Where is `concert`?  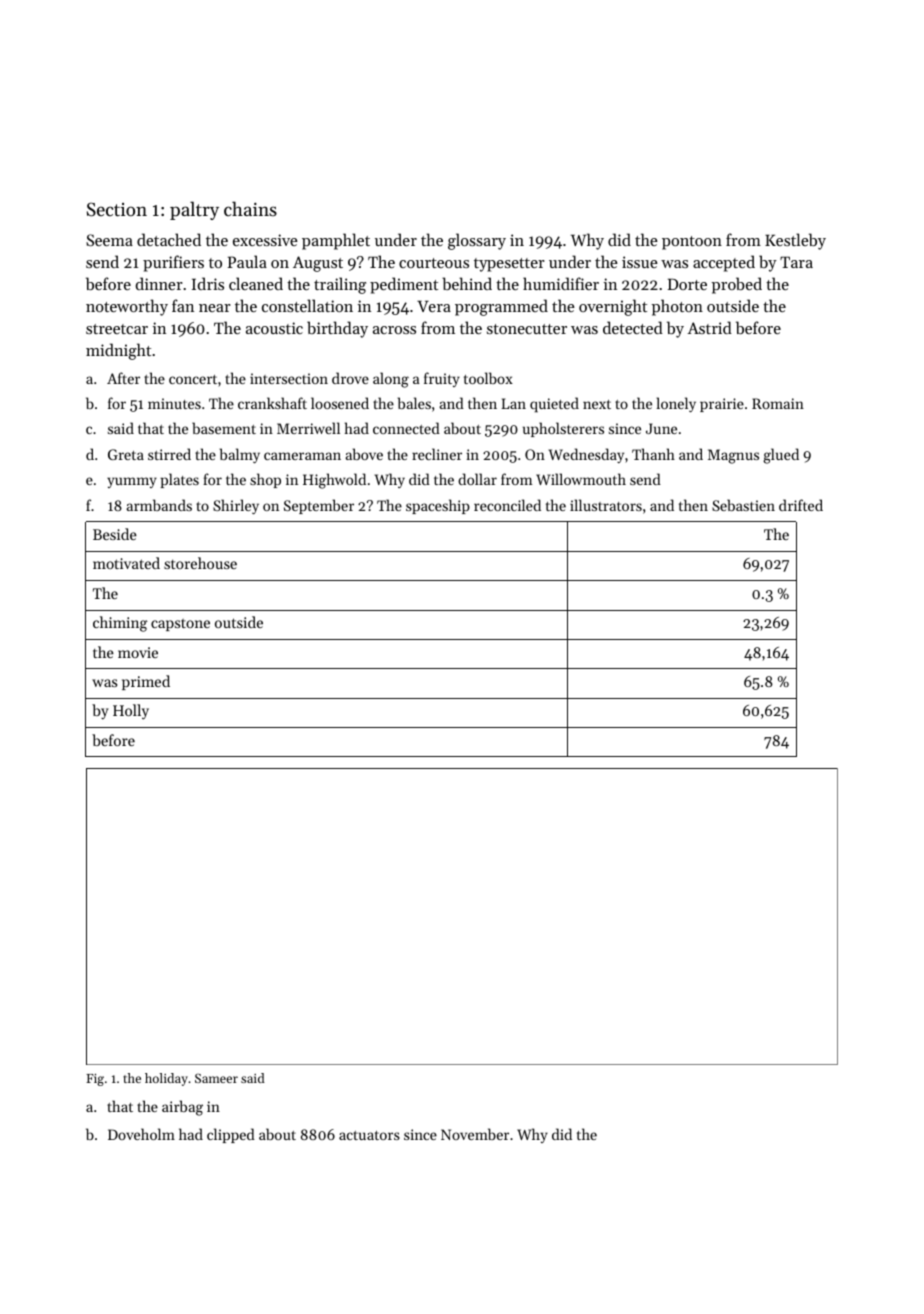
concert is located at coordinates (193, 379).
